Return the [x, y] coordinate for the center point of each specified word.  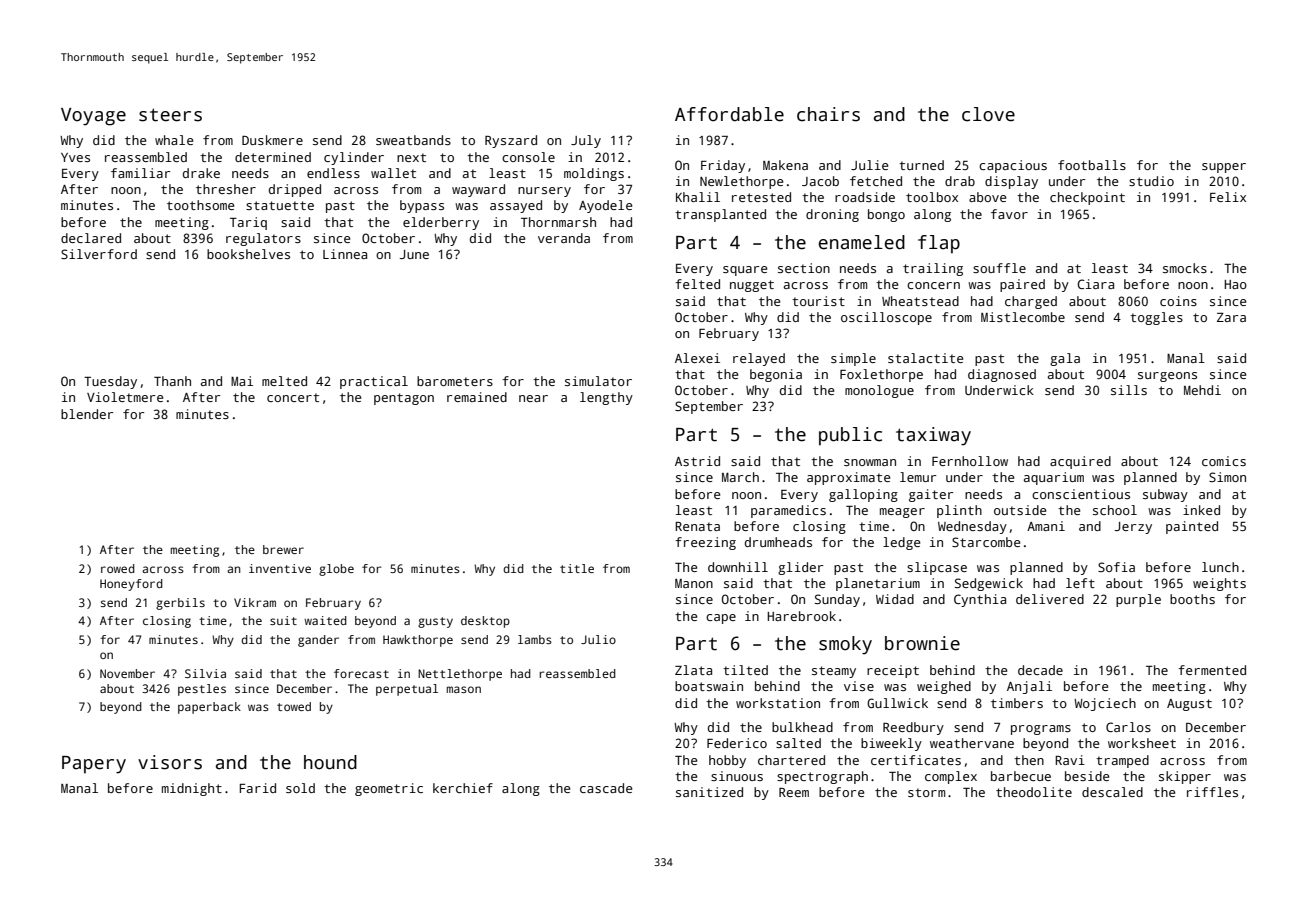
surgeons [1167, 377]
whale [174, 140]
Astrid [697, 461]
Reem [794, 792]
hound [330, 762]
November [127, 673]
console [528, 157]
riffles [1212, 792]
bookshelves [248, 254]
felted [697, 284]
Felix [1228, 197]
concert [293, 397]
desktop [485, 622]
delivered [1050, 599]
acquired [1080, 462]
